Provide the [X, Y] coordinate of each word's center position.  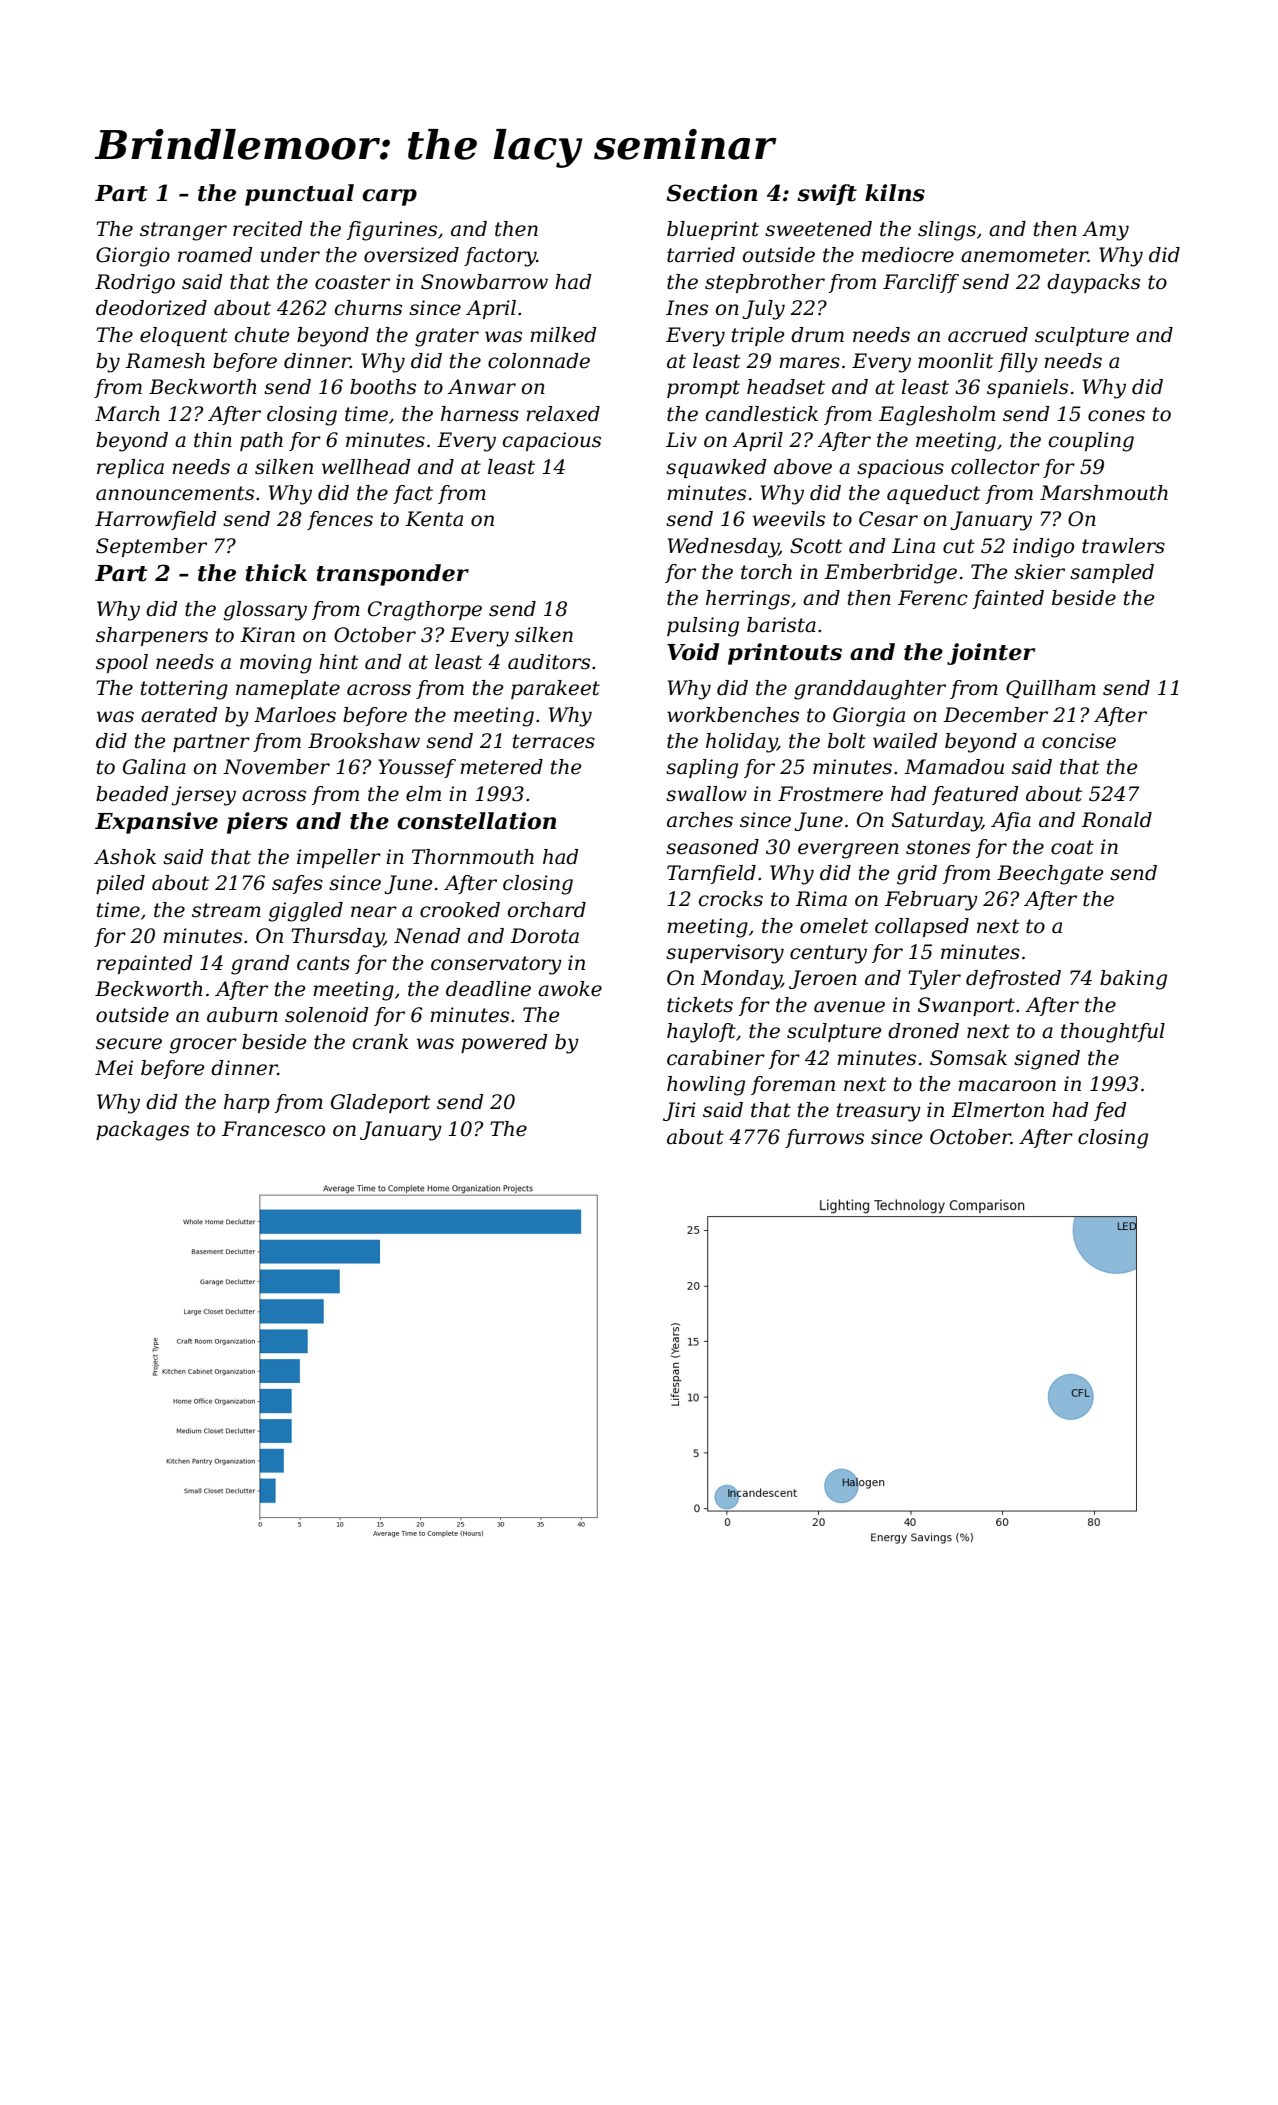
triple [758, 336]
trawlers [1123, 546]
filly [1018, 363]
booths [383, 387]
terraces [554, 741]
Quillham [1051, 689]
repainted [144, 964]
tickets [700, 1005]
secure [129, 1044]
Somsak [968, 1058]
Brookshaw [364, 741]
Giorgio [133, 257]
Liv [681, 439]
